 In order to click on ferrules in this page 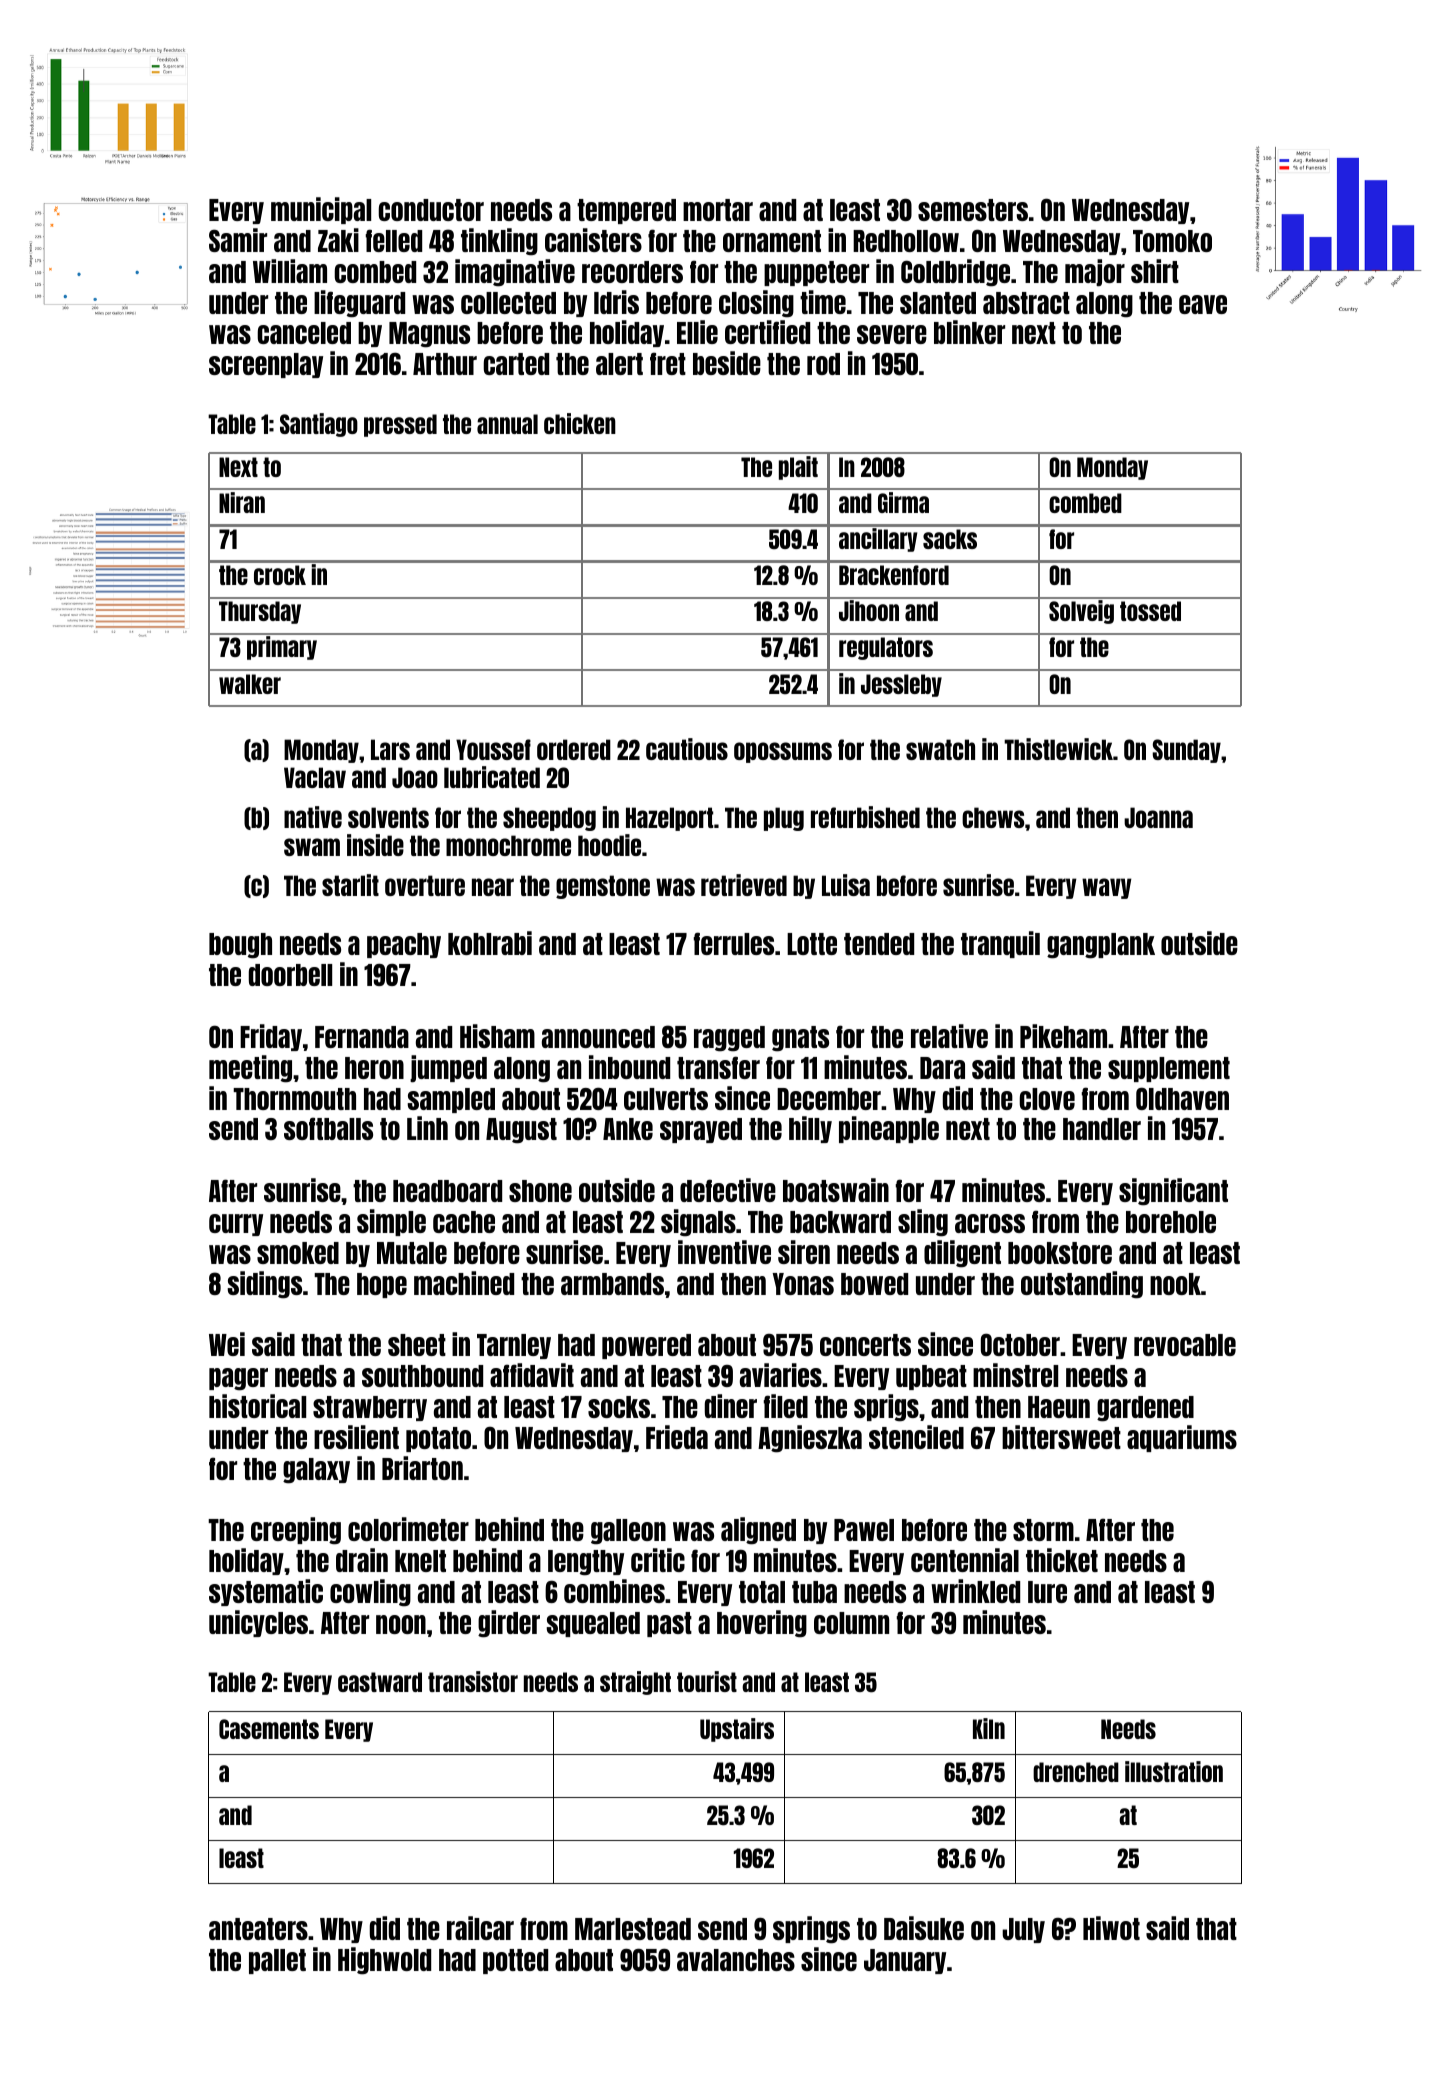, I will do `click(734, 943)`.
